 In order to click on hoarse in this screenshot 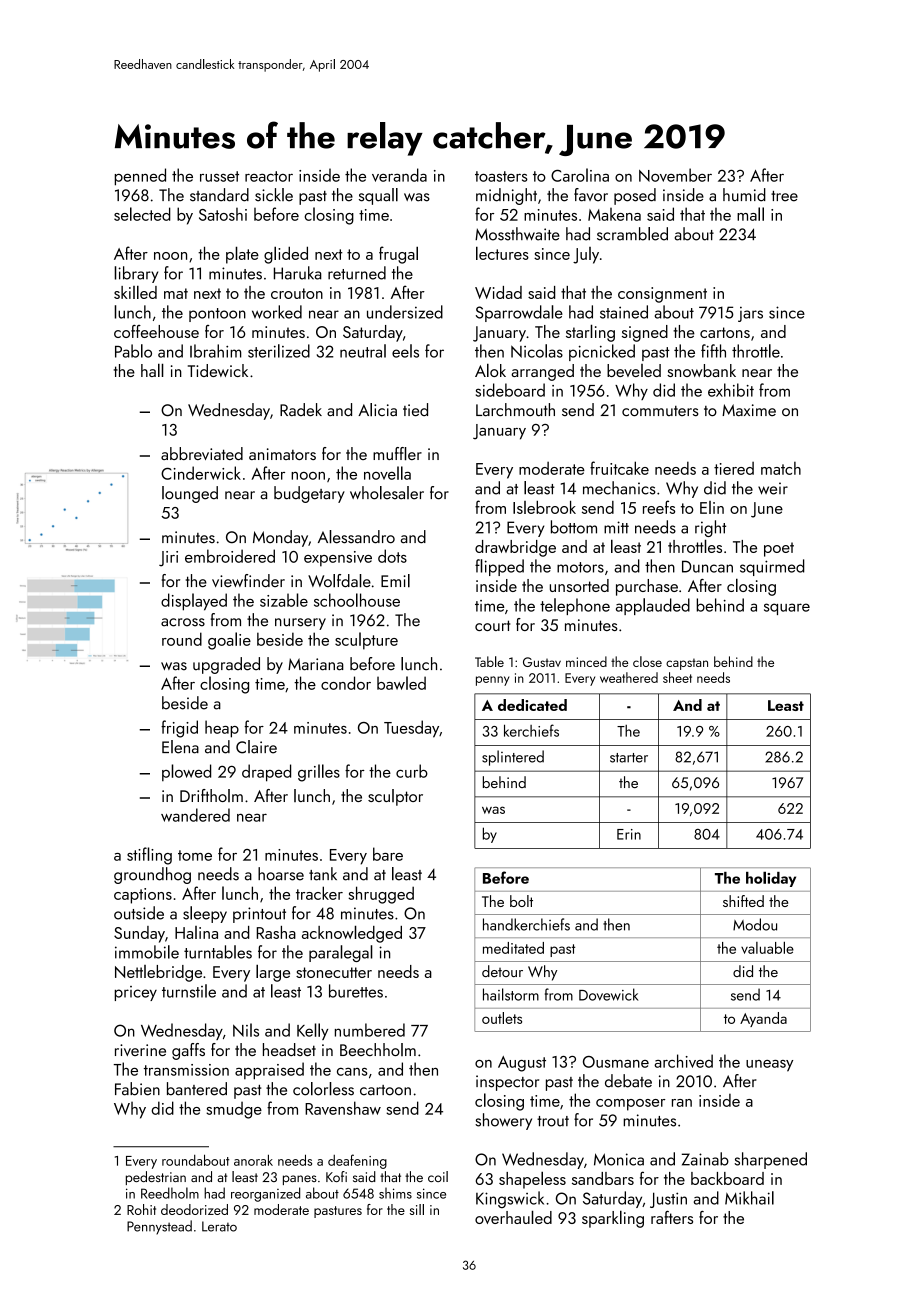, I will do `click(281, 874)`.
